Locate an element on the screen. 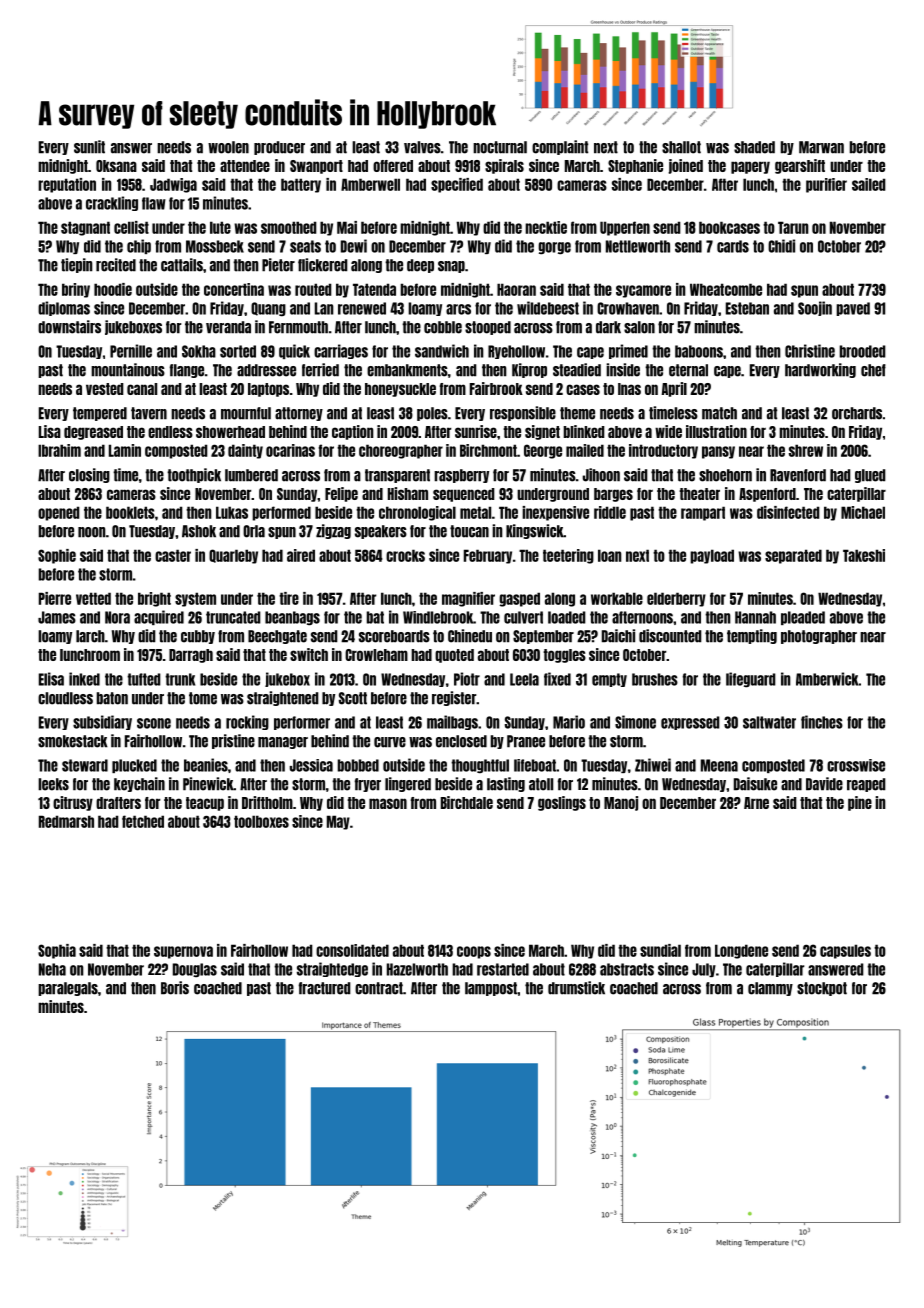 The width and height of the screenshot is (924, 1308). shaded is located at coordinates (754, 147).
